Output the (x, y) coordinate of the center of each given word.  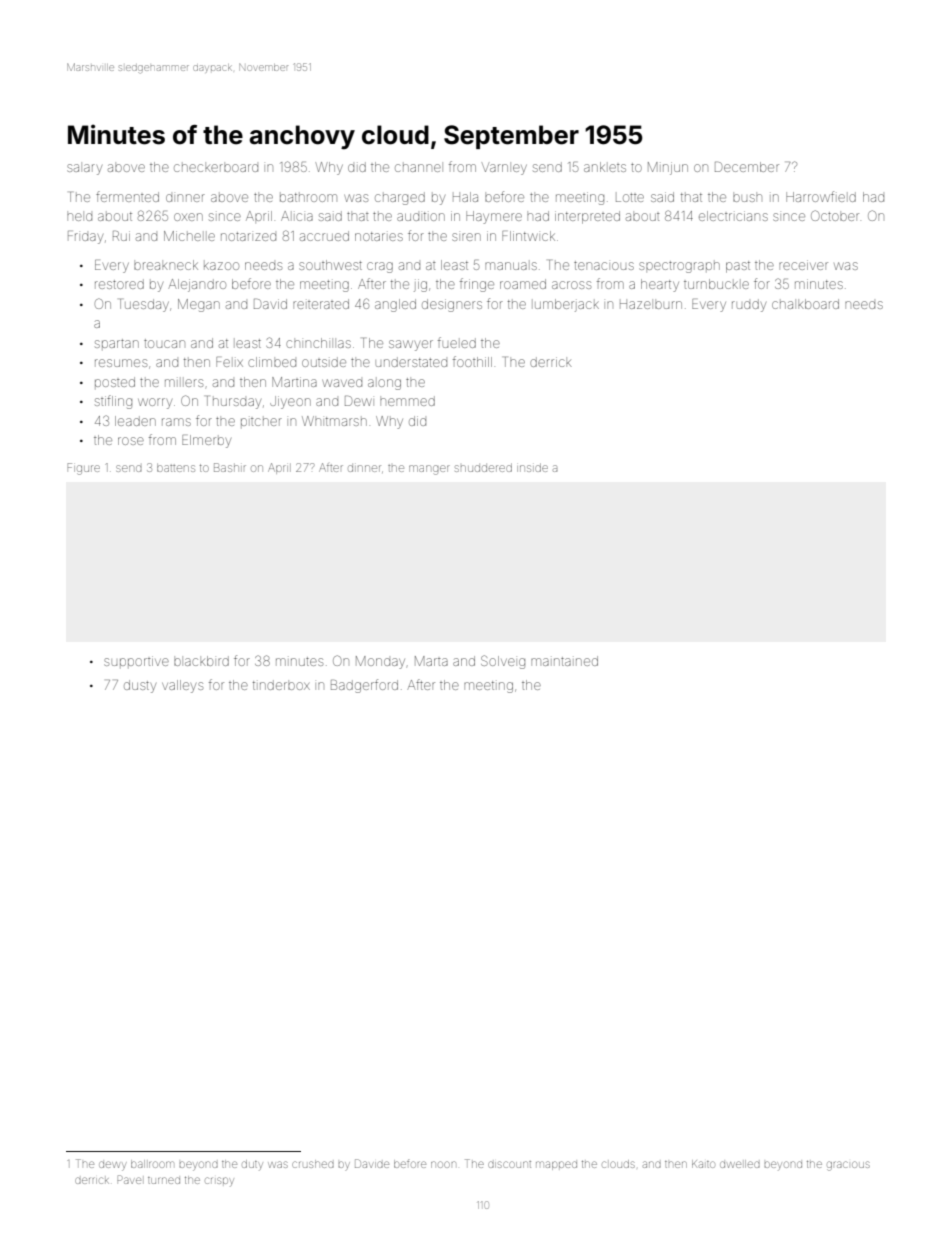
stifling (113, 402)
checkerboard (216, 168)
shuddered (483, 467)
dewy (112, 1166)
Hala (465, 197)
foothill (472, 361)
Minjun (668, 168)
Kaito (703, 1164)
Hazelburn (651, 305)
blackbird (201, 661)
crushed (313, 1164)
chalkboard (805, 304)
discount (509, 1164)
